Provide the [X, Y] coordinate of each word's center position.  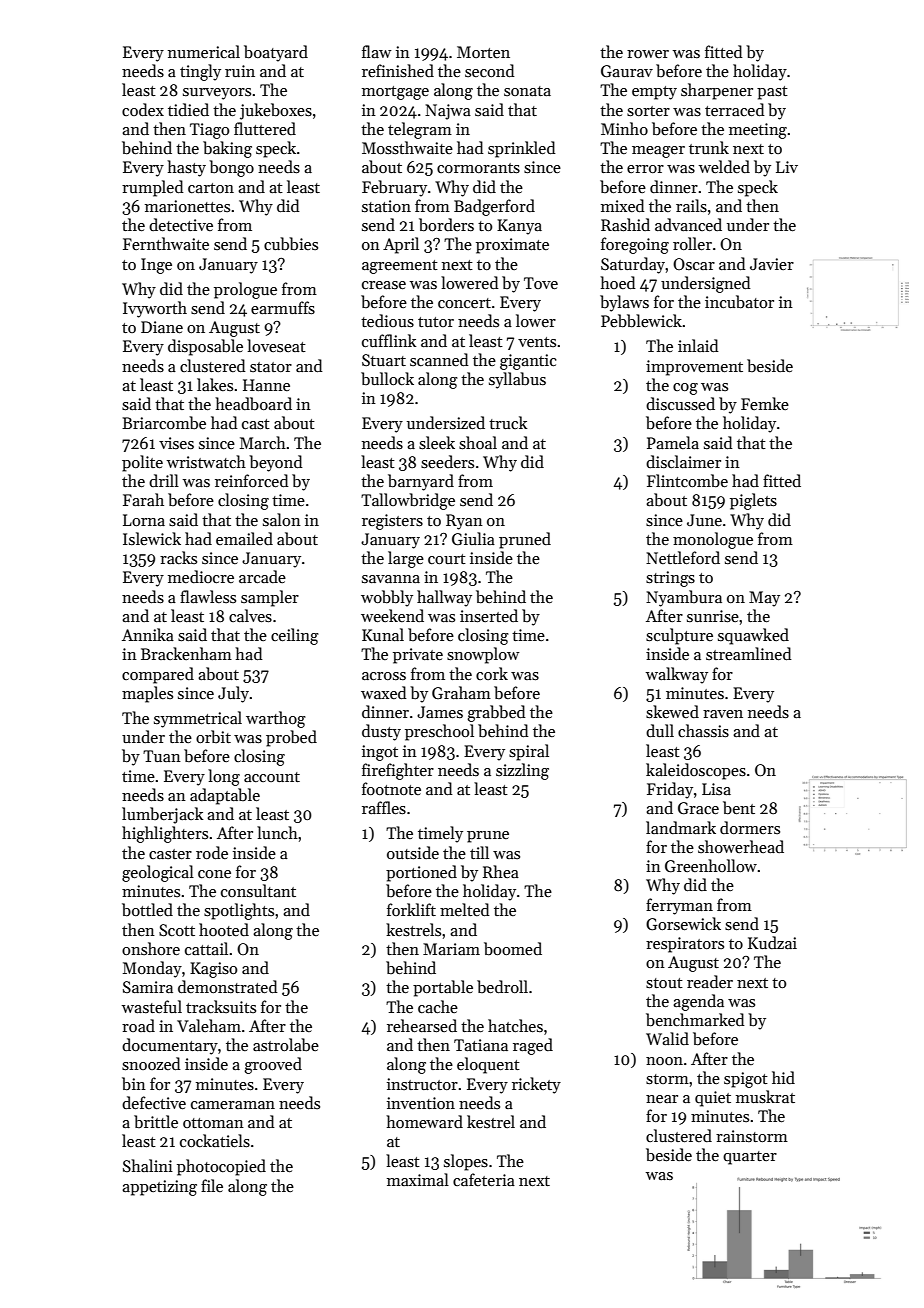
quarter [750, 1158]
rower [648, 54]
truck [508, 422]
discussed [680, 404]
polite [142, 463]
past [772, 93]
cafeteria [484, 1179]
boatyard [276, 53]
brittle [156, 1121]
